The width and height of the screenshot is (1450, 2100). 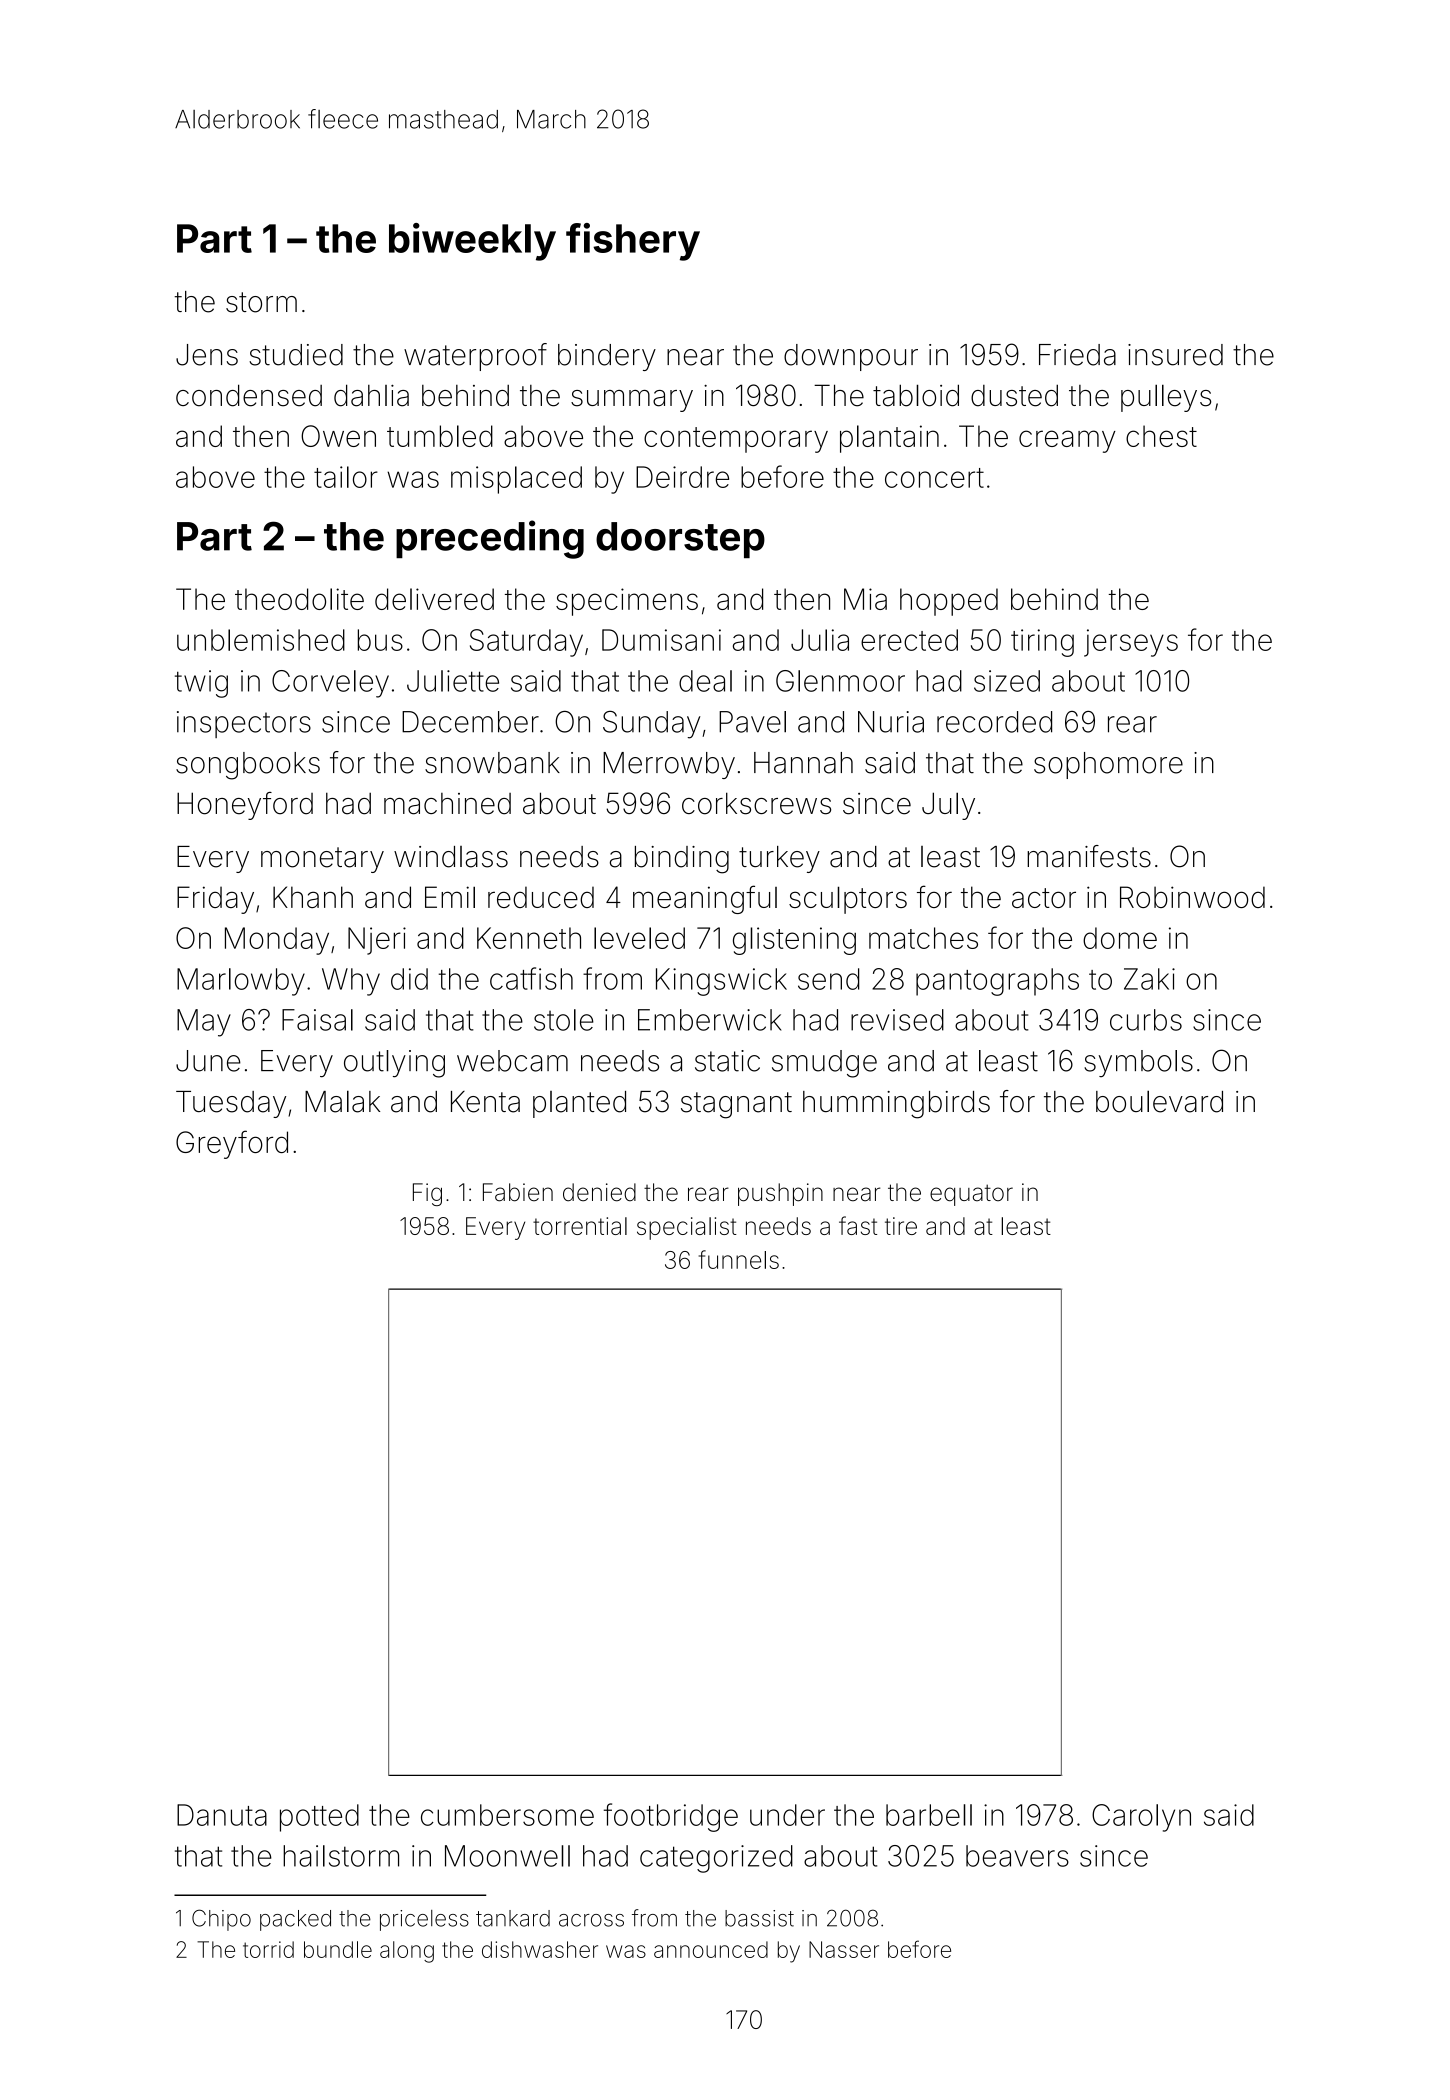 What do you see at coordinates (1044, 898) in the screenshot?
I see `actor` at bounding box center [1044, 898].
